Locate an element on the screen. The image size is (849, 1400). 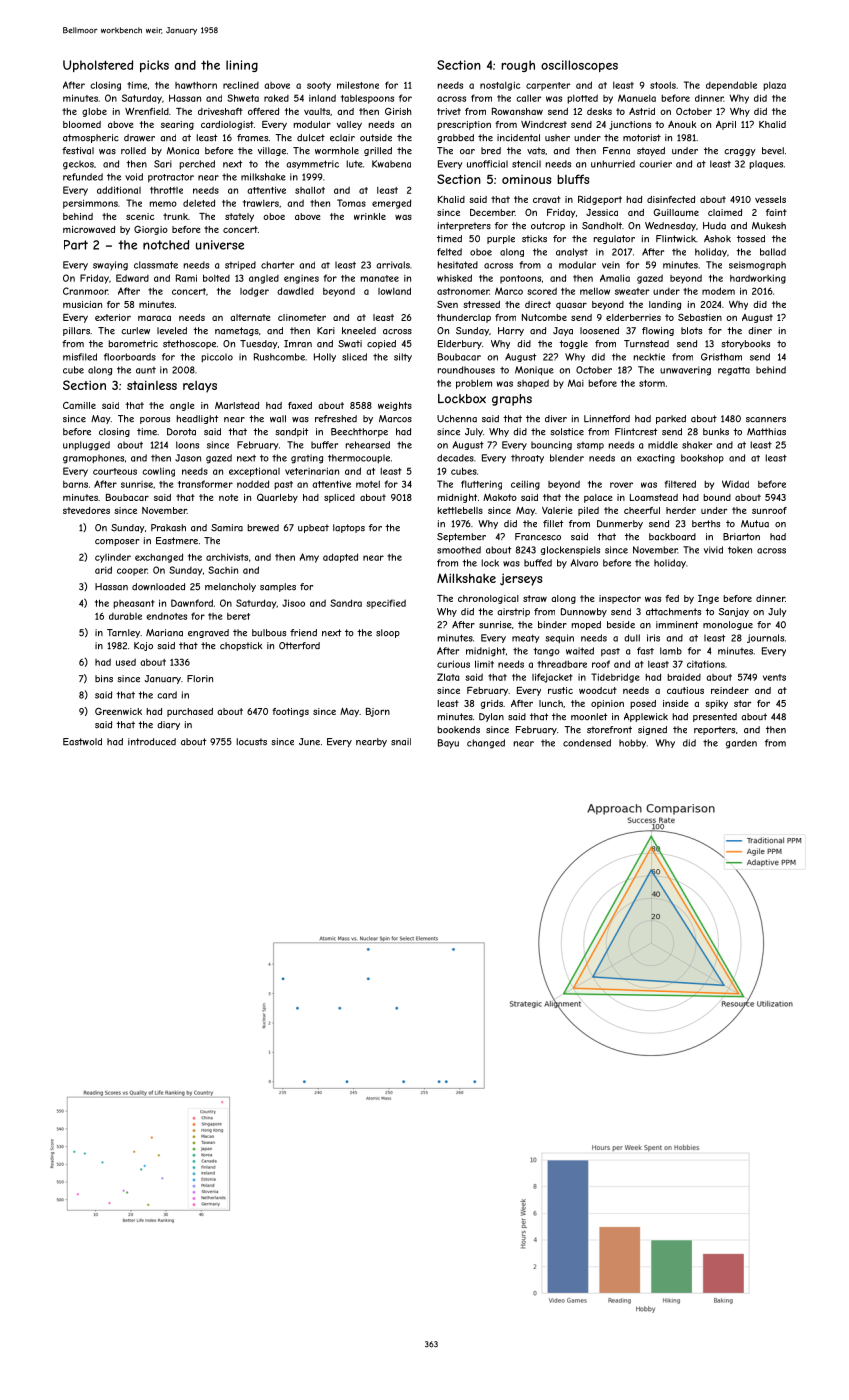
rough is located at coordinates (518, 66).
